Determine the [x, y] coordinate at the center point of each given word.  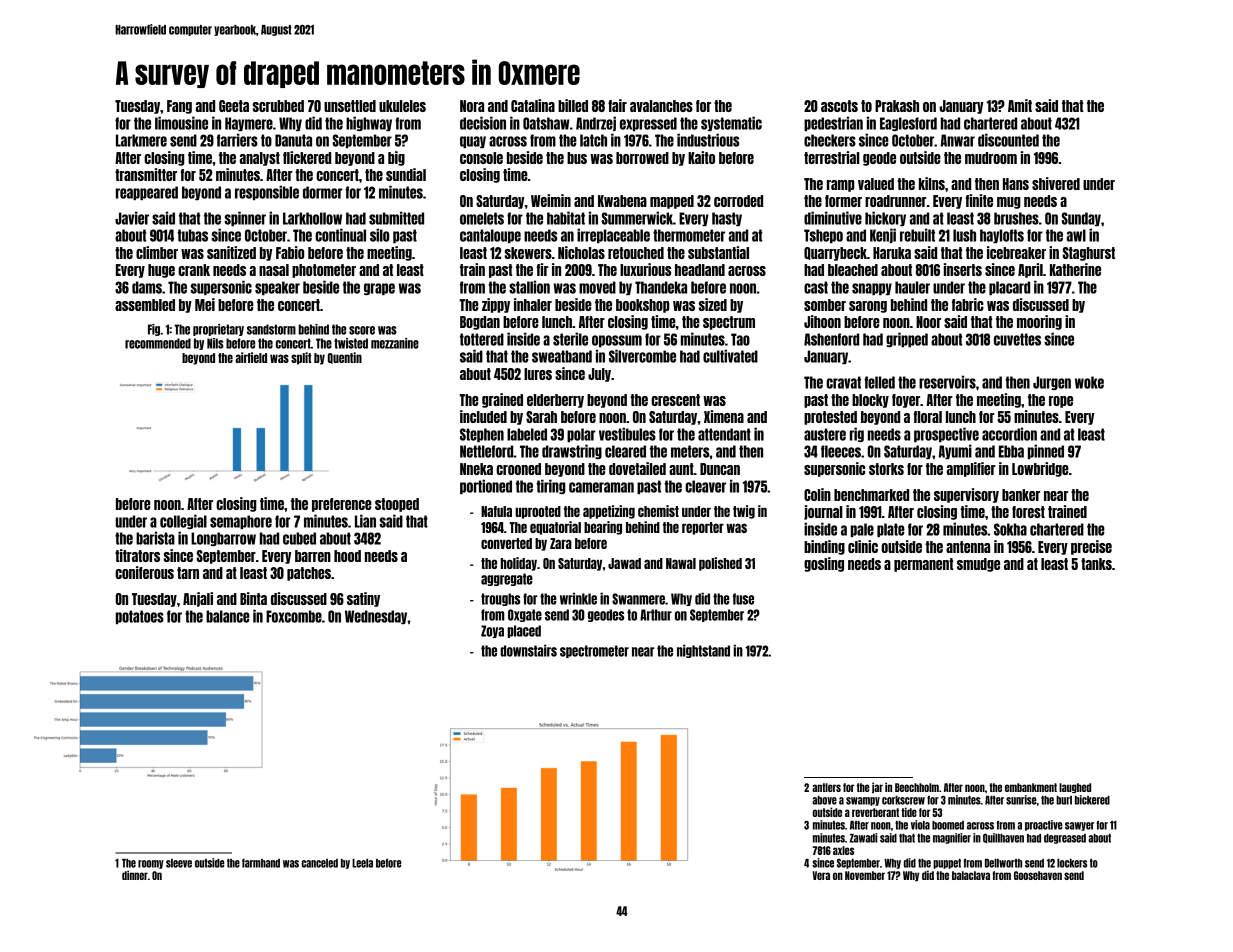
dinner [135, 875]
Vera [821, 875]
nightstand [703, 651]
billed [573, 105]
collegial [183, 521]
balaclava [971, 875]
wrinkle [578, 598]
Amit [1020, 105]
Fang [179, 107]
